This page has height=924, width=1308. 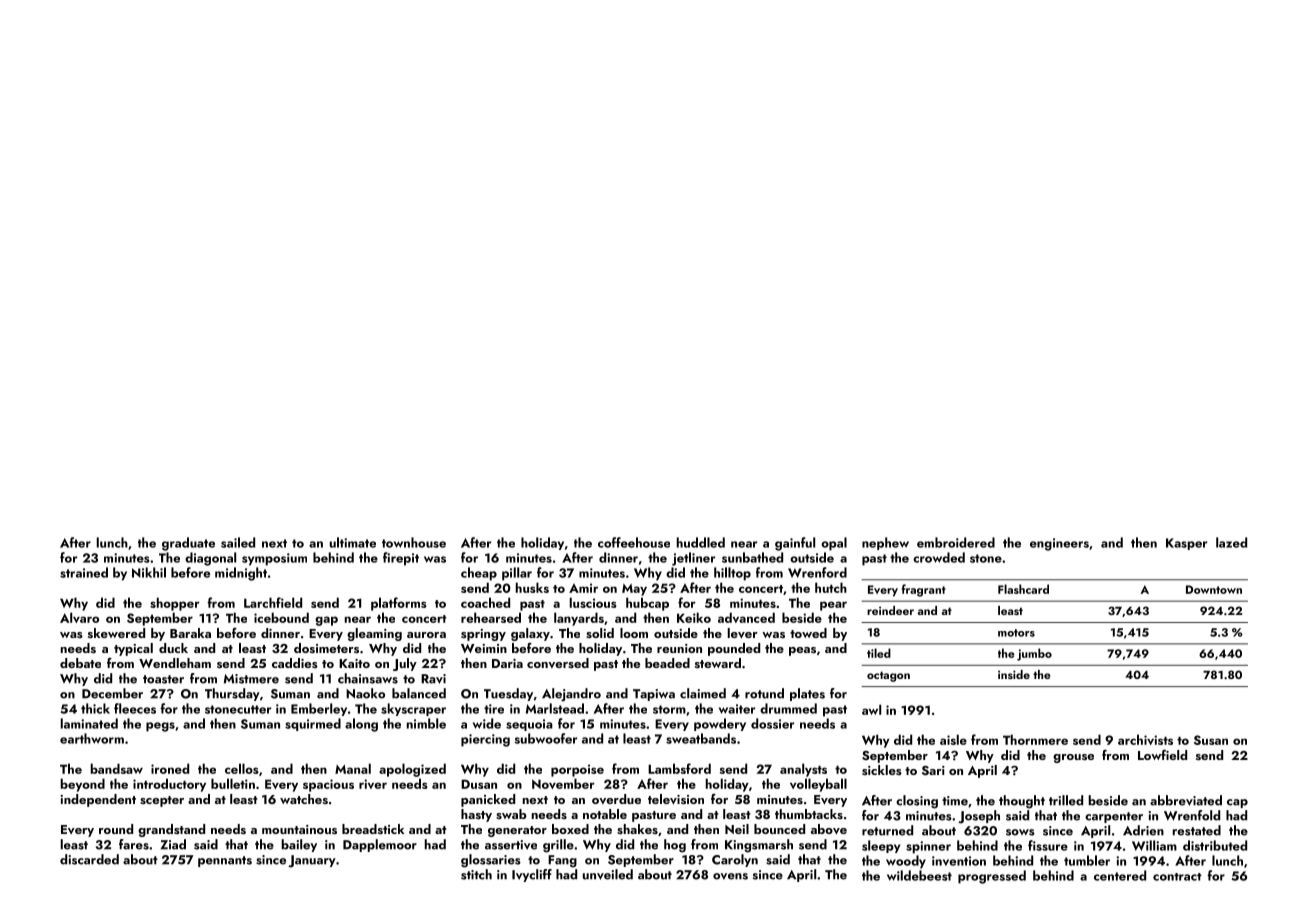 What do you see at coordinates (1231, 542) in the page?
I see `lazed` at bounding box center [1231, 542].
